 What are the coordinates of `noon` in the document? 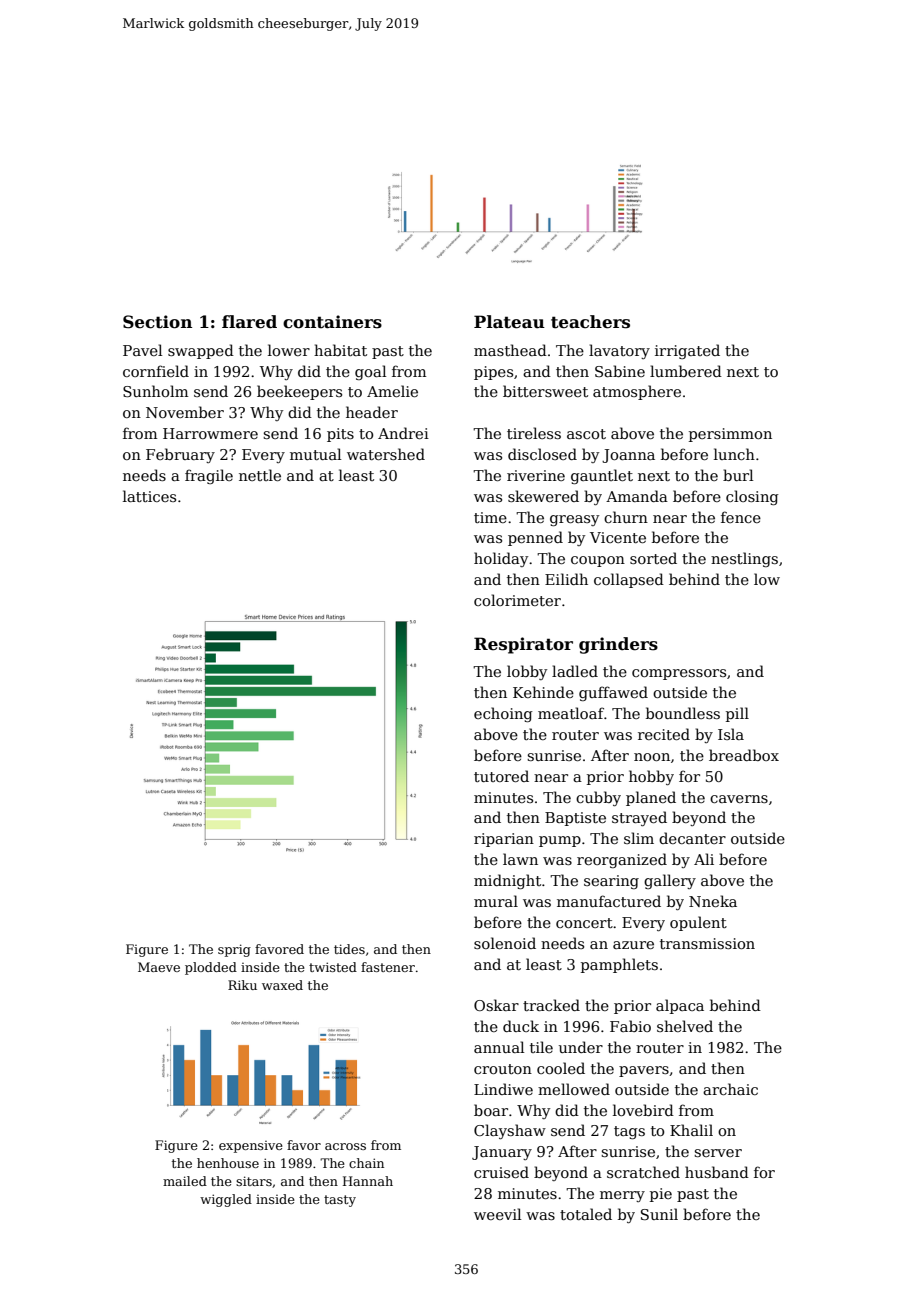 It's located at (652, 757).
